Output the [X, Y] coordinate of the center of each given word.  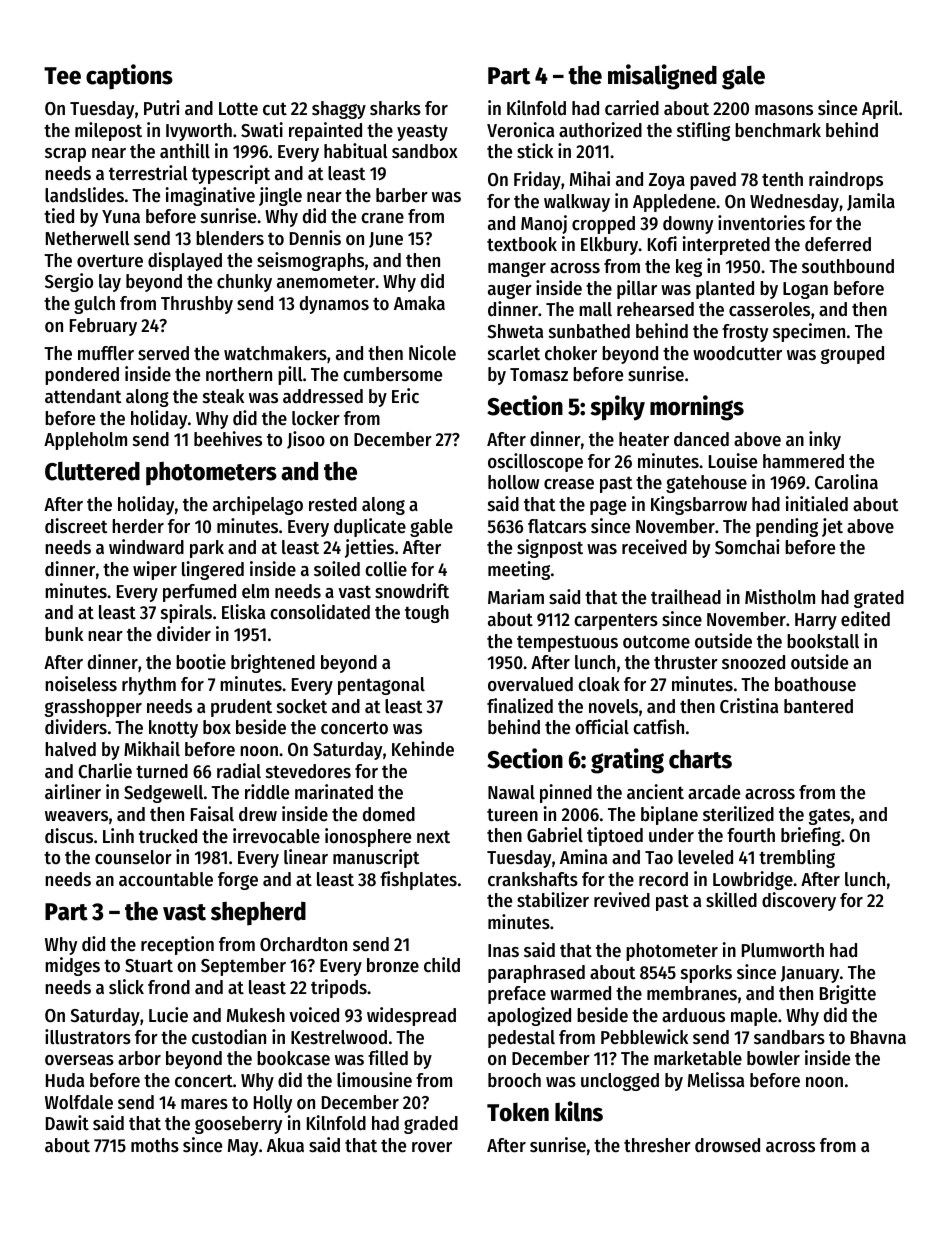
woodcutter [737, 353]
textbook [522, 244]
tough [427, 614]
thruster [686, 662]
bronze [393, 965]
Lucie [168, 1015]
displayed [185, 261]
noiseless [81, 684]
